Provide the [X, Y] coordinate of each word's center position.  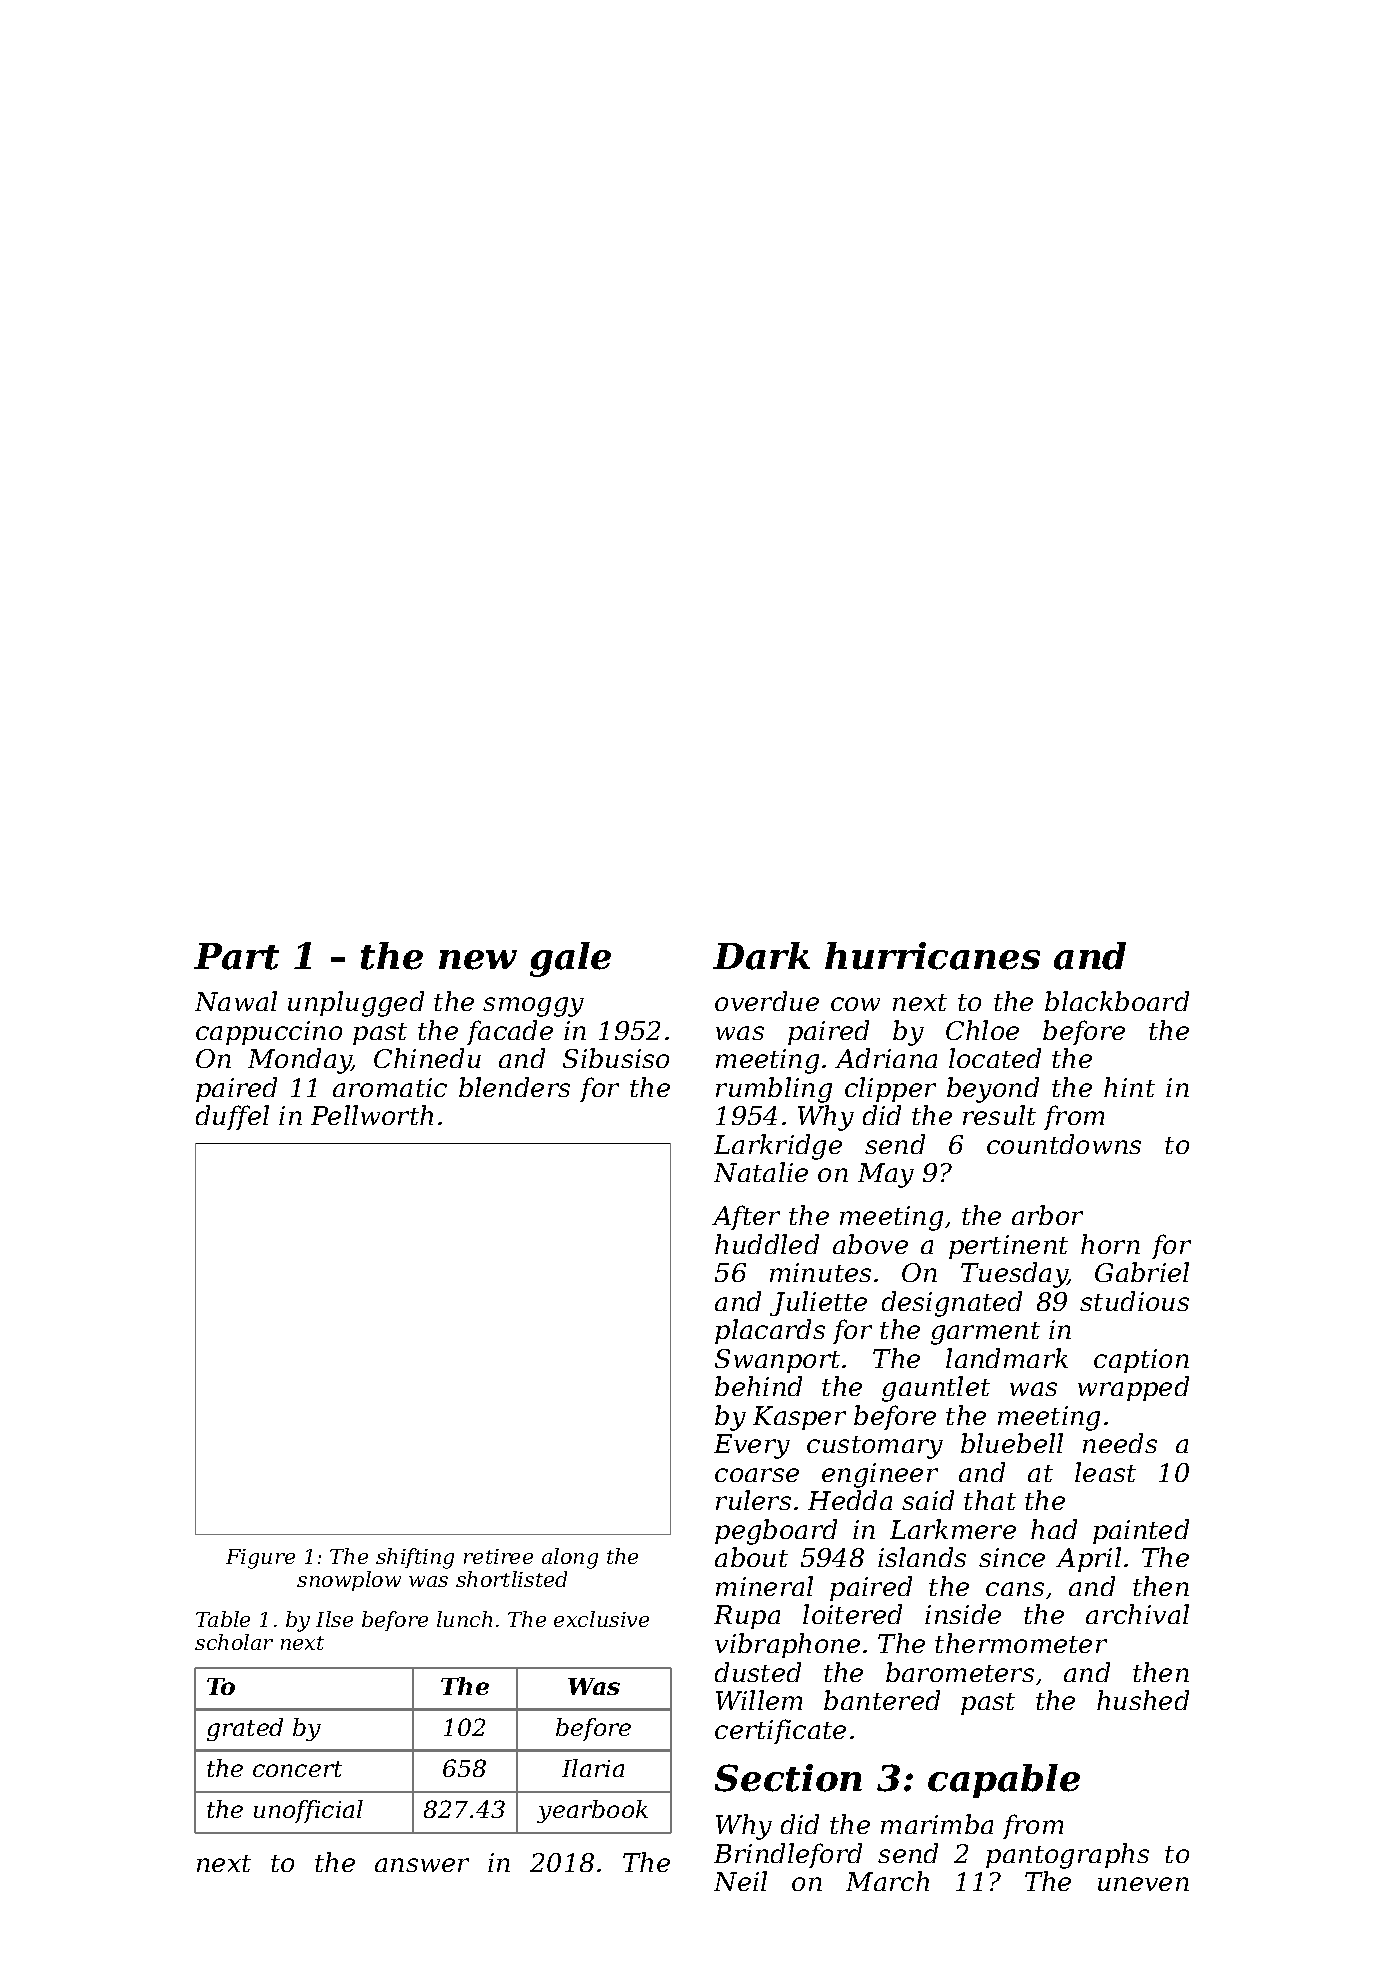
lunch [464, 1619]
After [746, 1217]
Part [236, 956]
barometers [960, 1672]
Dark [761, 956]
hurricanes [932, 956]
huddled [767, 1244]
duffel [232, 1117]
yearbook [592, 1811]
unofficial [308, 1811]
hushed [1143, 1700]
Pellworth [372, 1115]
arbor [1047, 1215]
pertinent [1008, 1247]
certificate [780, 1731]
